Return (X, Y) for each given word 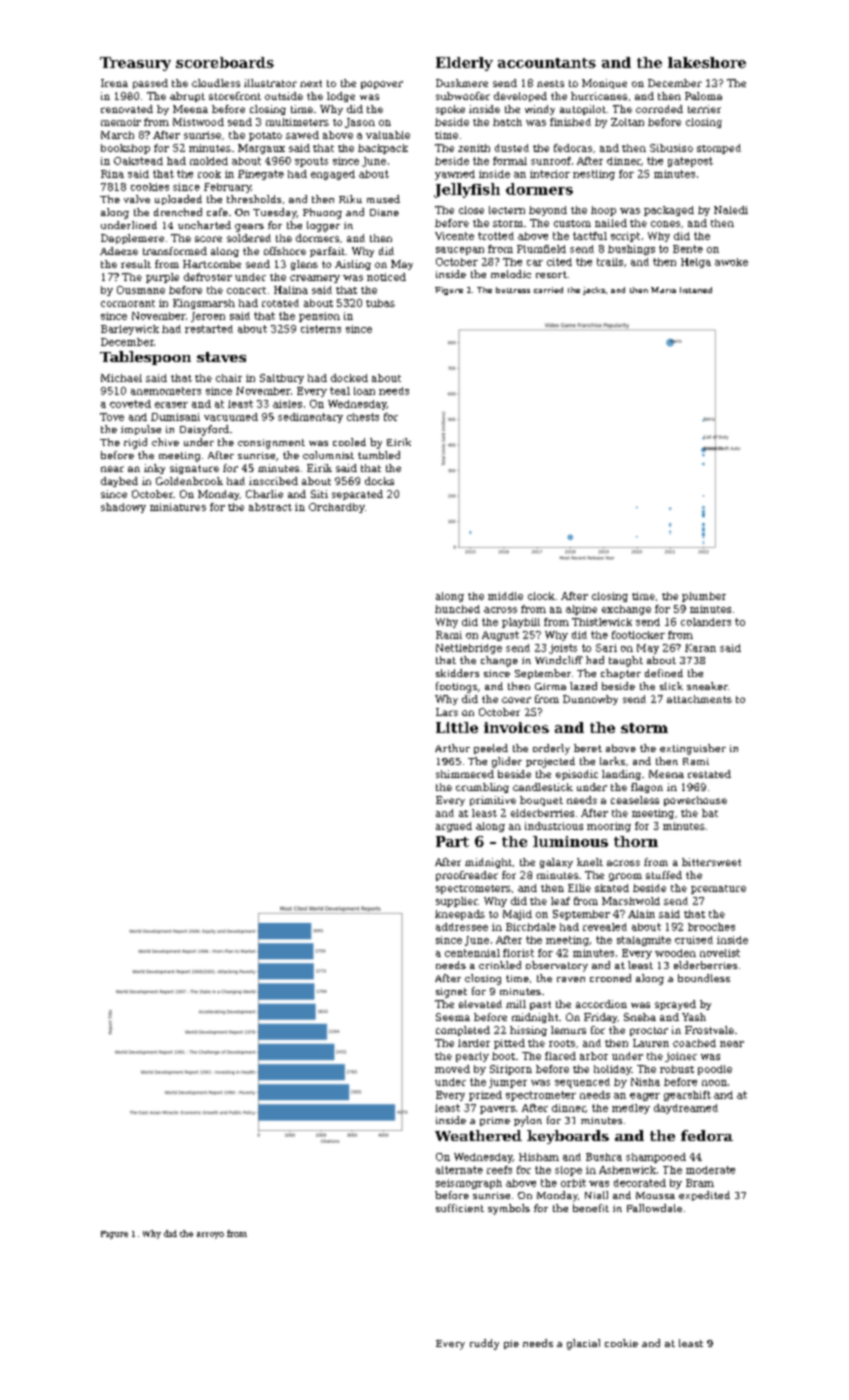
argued (454, 827)
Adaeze (119, 251)
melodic (511, 274)
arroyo (210, 1235)
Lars (447, 712)
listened (696, 290)
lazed (583, 686)
